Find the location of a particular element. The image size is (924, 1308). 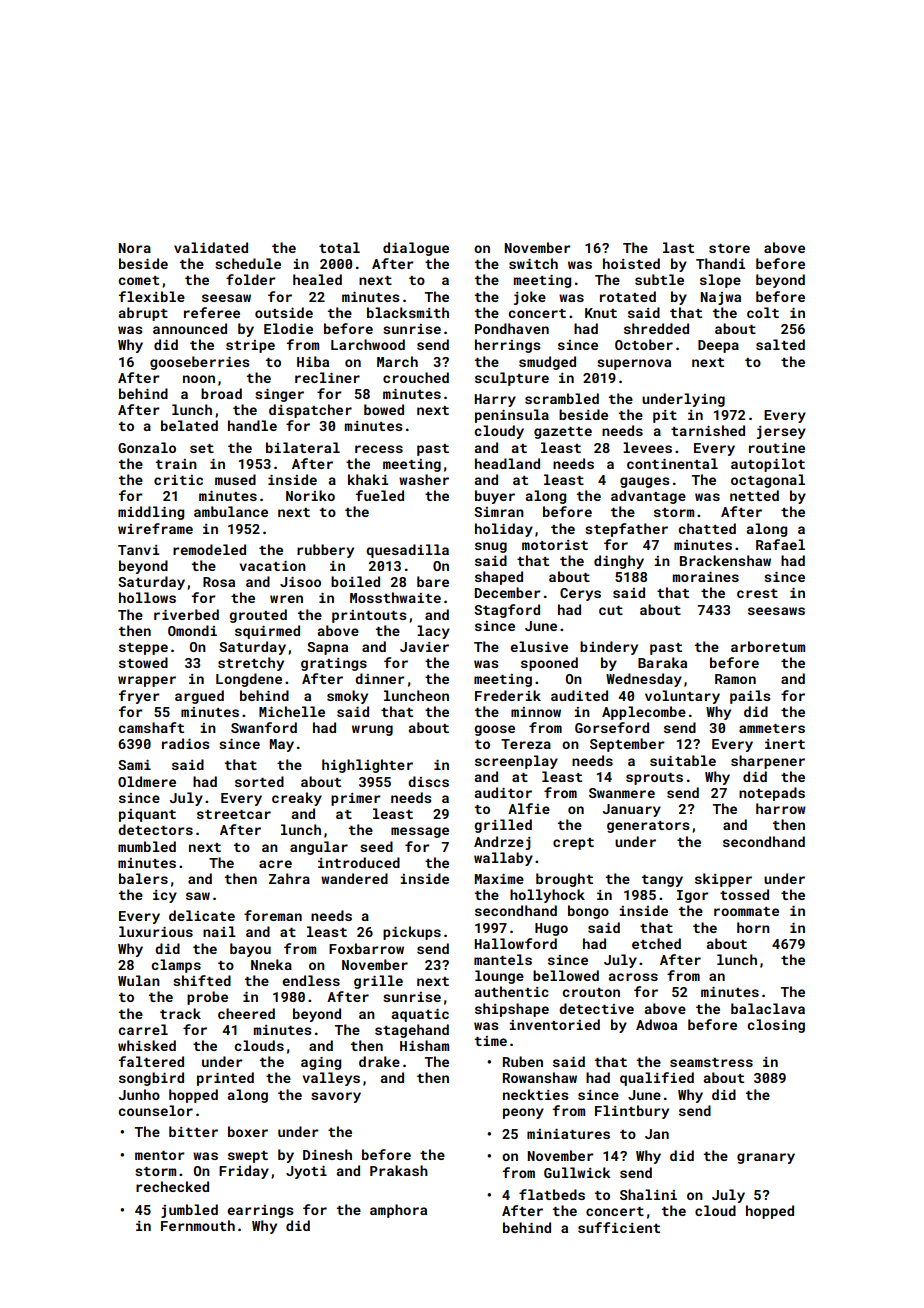

auditor is located at coordinates (503, 792).
